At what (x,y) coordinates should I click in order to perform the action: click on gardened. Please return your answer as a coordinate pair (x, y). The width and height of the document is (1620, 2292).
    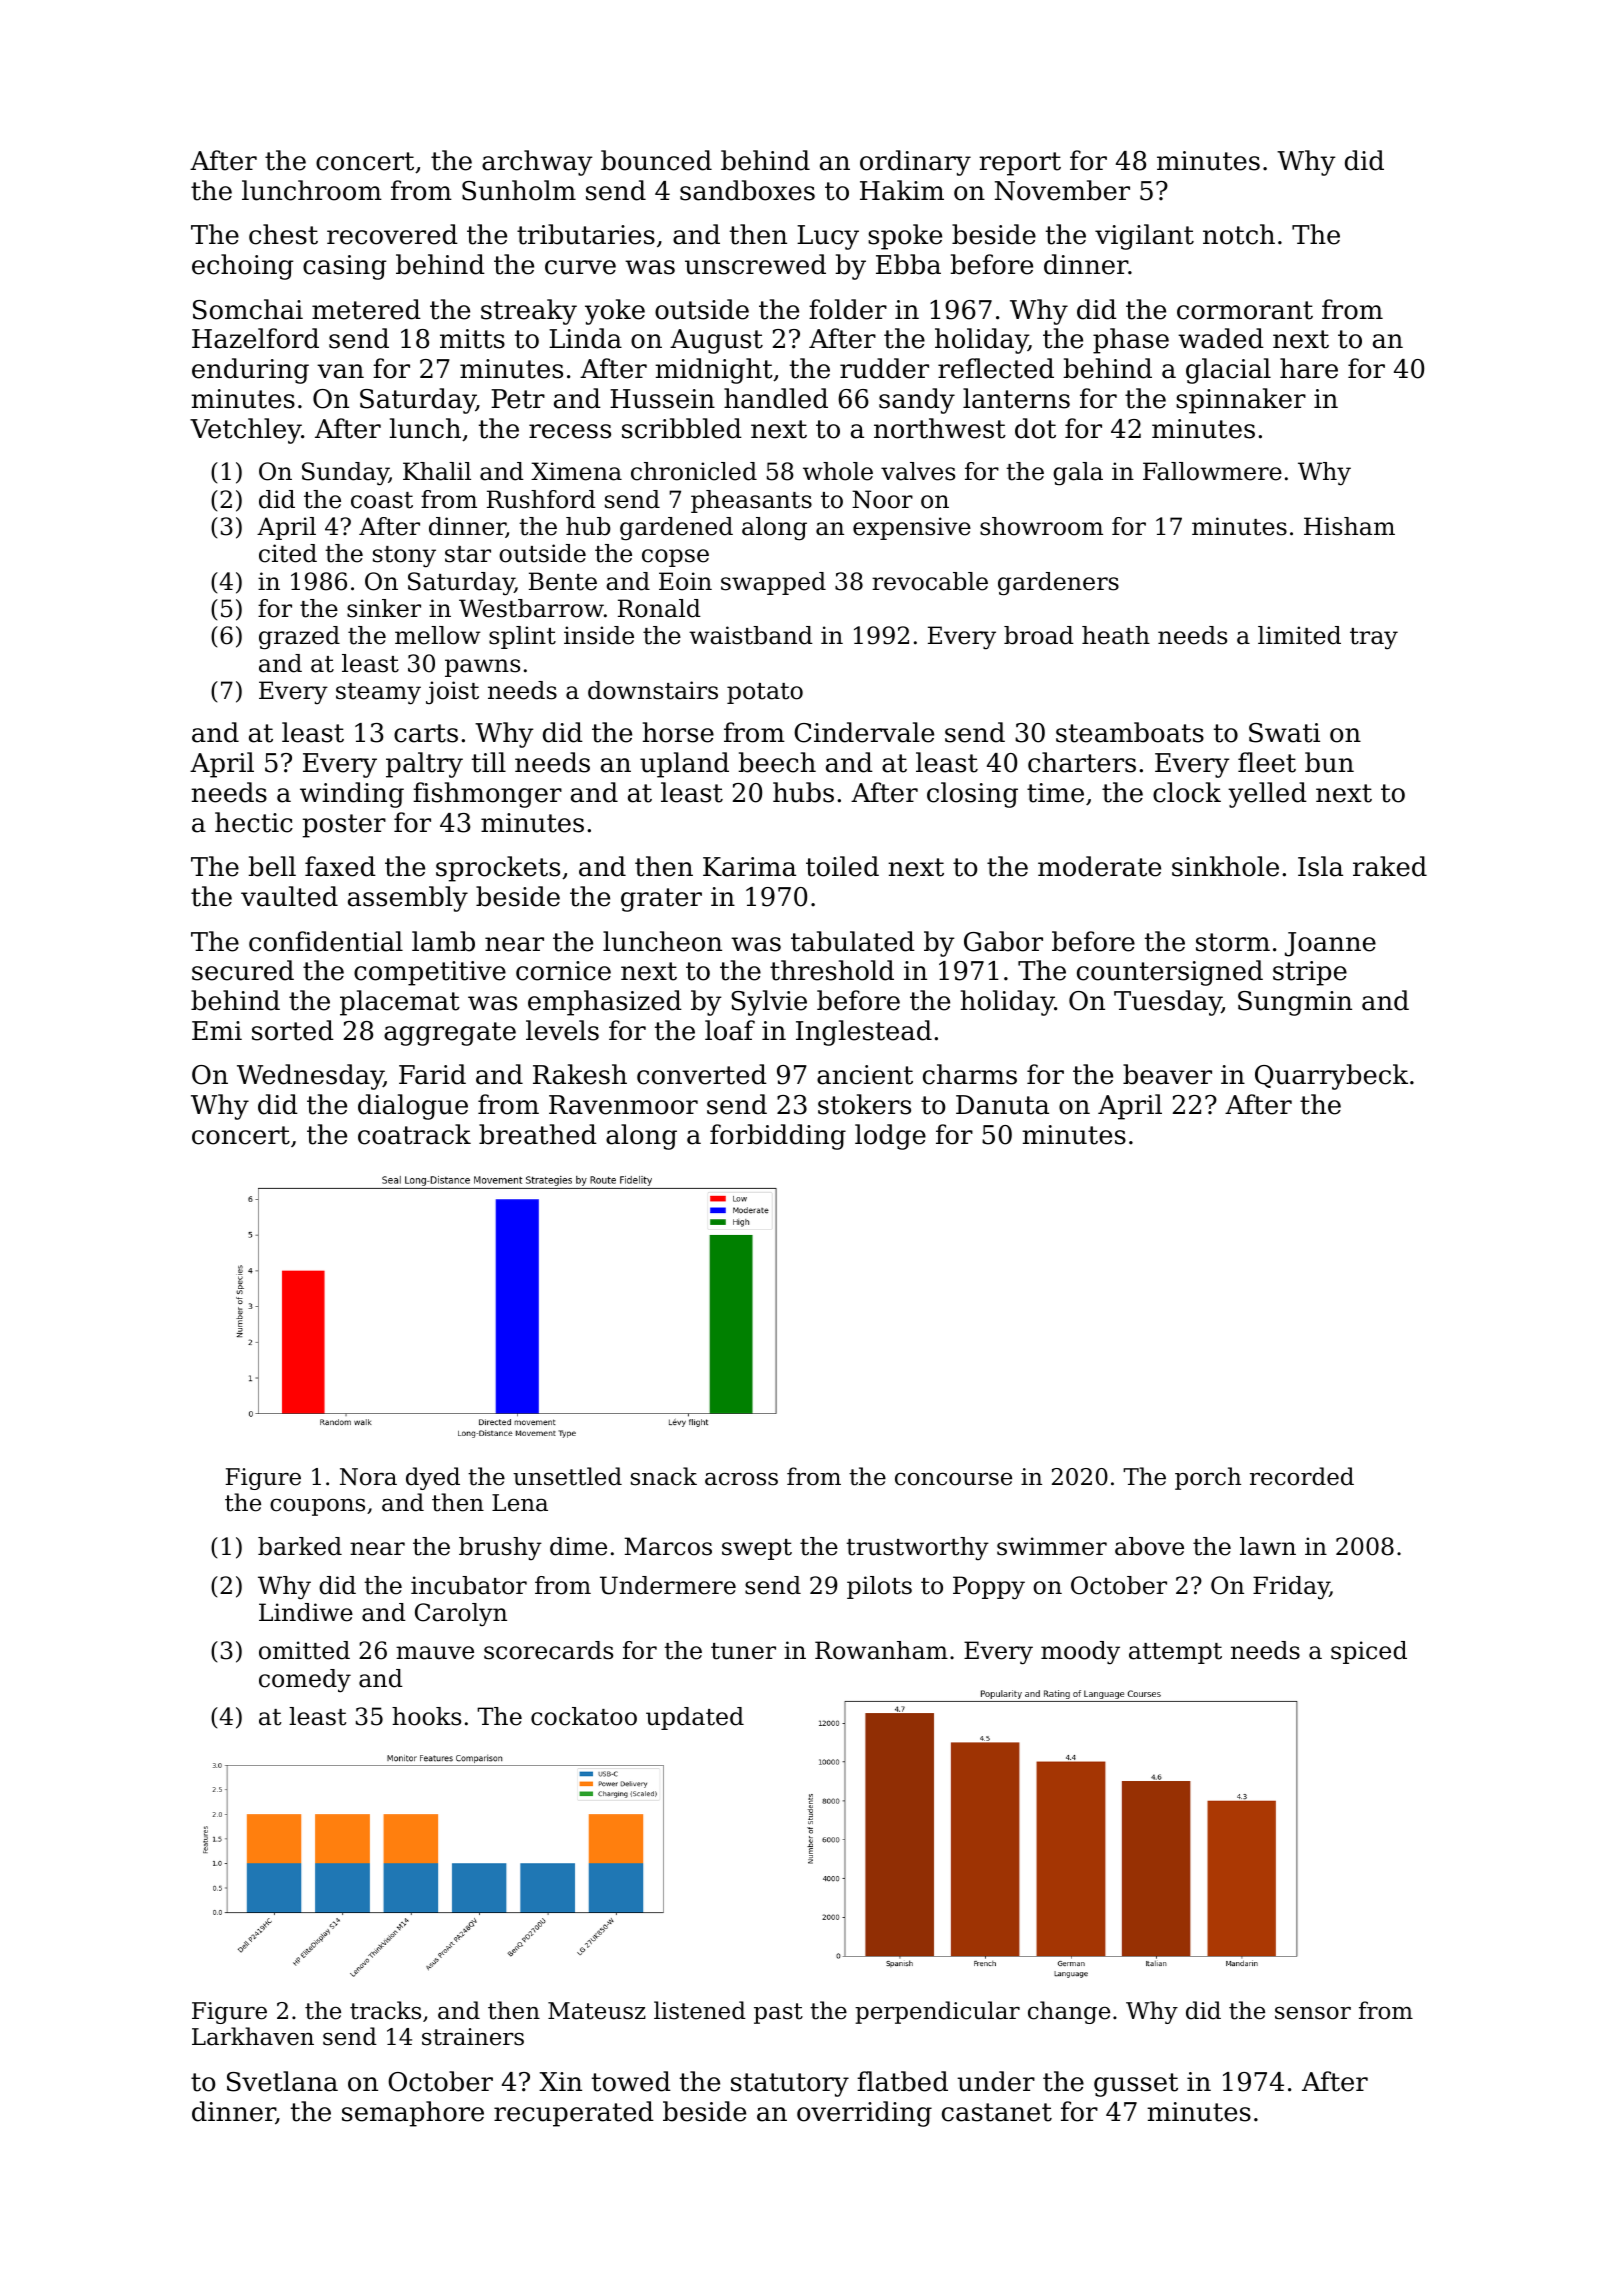
    Looking at the image, I should click on (676, 528).
